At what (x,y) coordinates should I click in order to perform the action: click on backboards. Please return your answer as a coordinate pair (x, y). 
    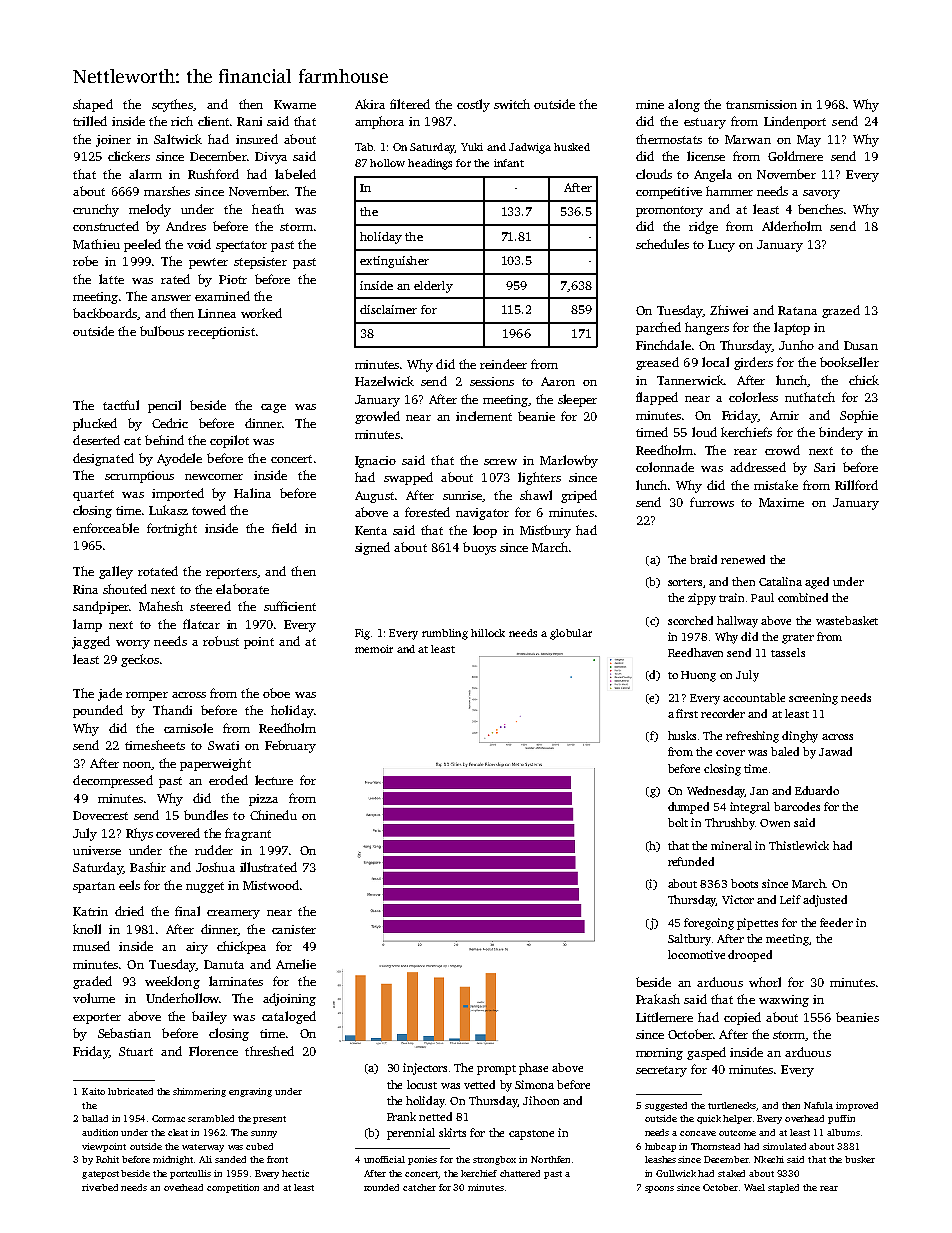
    Looking at the image, I should click on (105, 314).
